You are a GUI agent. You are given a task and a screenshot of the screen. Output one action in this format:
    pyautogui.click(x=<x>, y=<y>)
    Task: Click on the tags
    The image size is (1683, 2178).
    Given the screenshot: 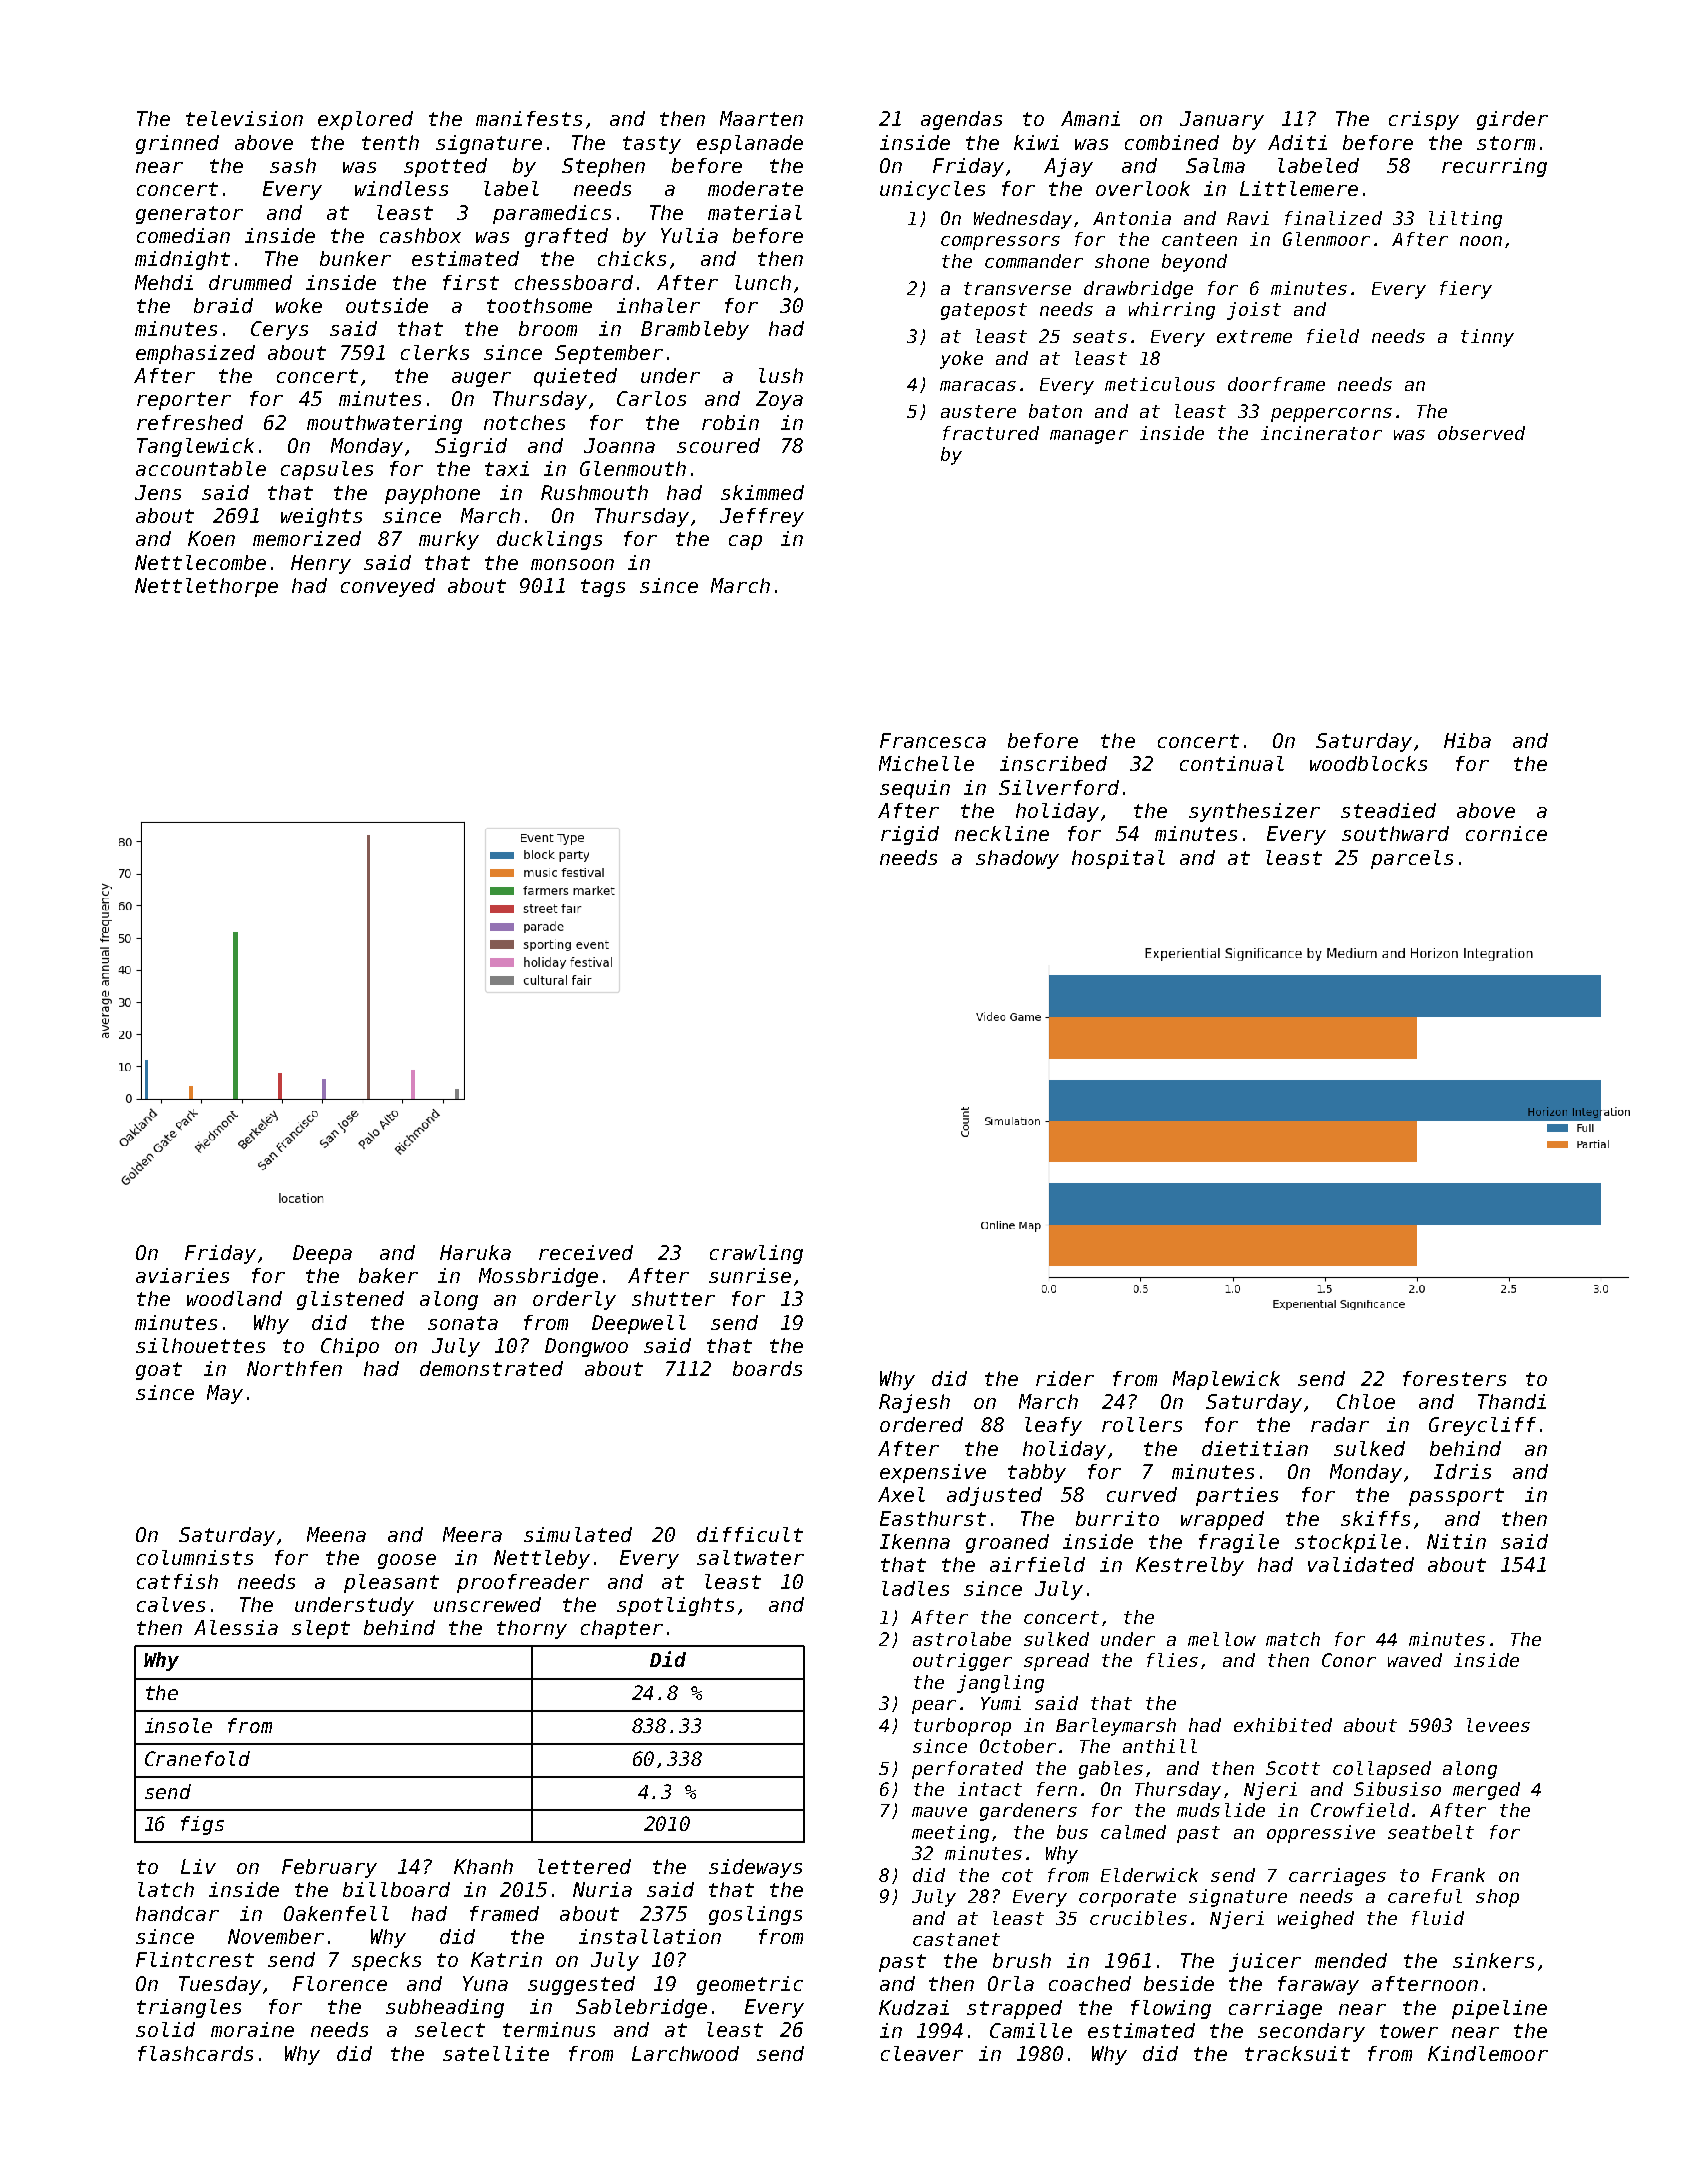 What is the action you would take?
    pyautogui.click(x=603, y=588)
